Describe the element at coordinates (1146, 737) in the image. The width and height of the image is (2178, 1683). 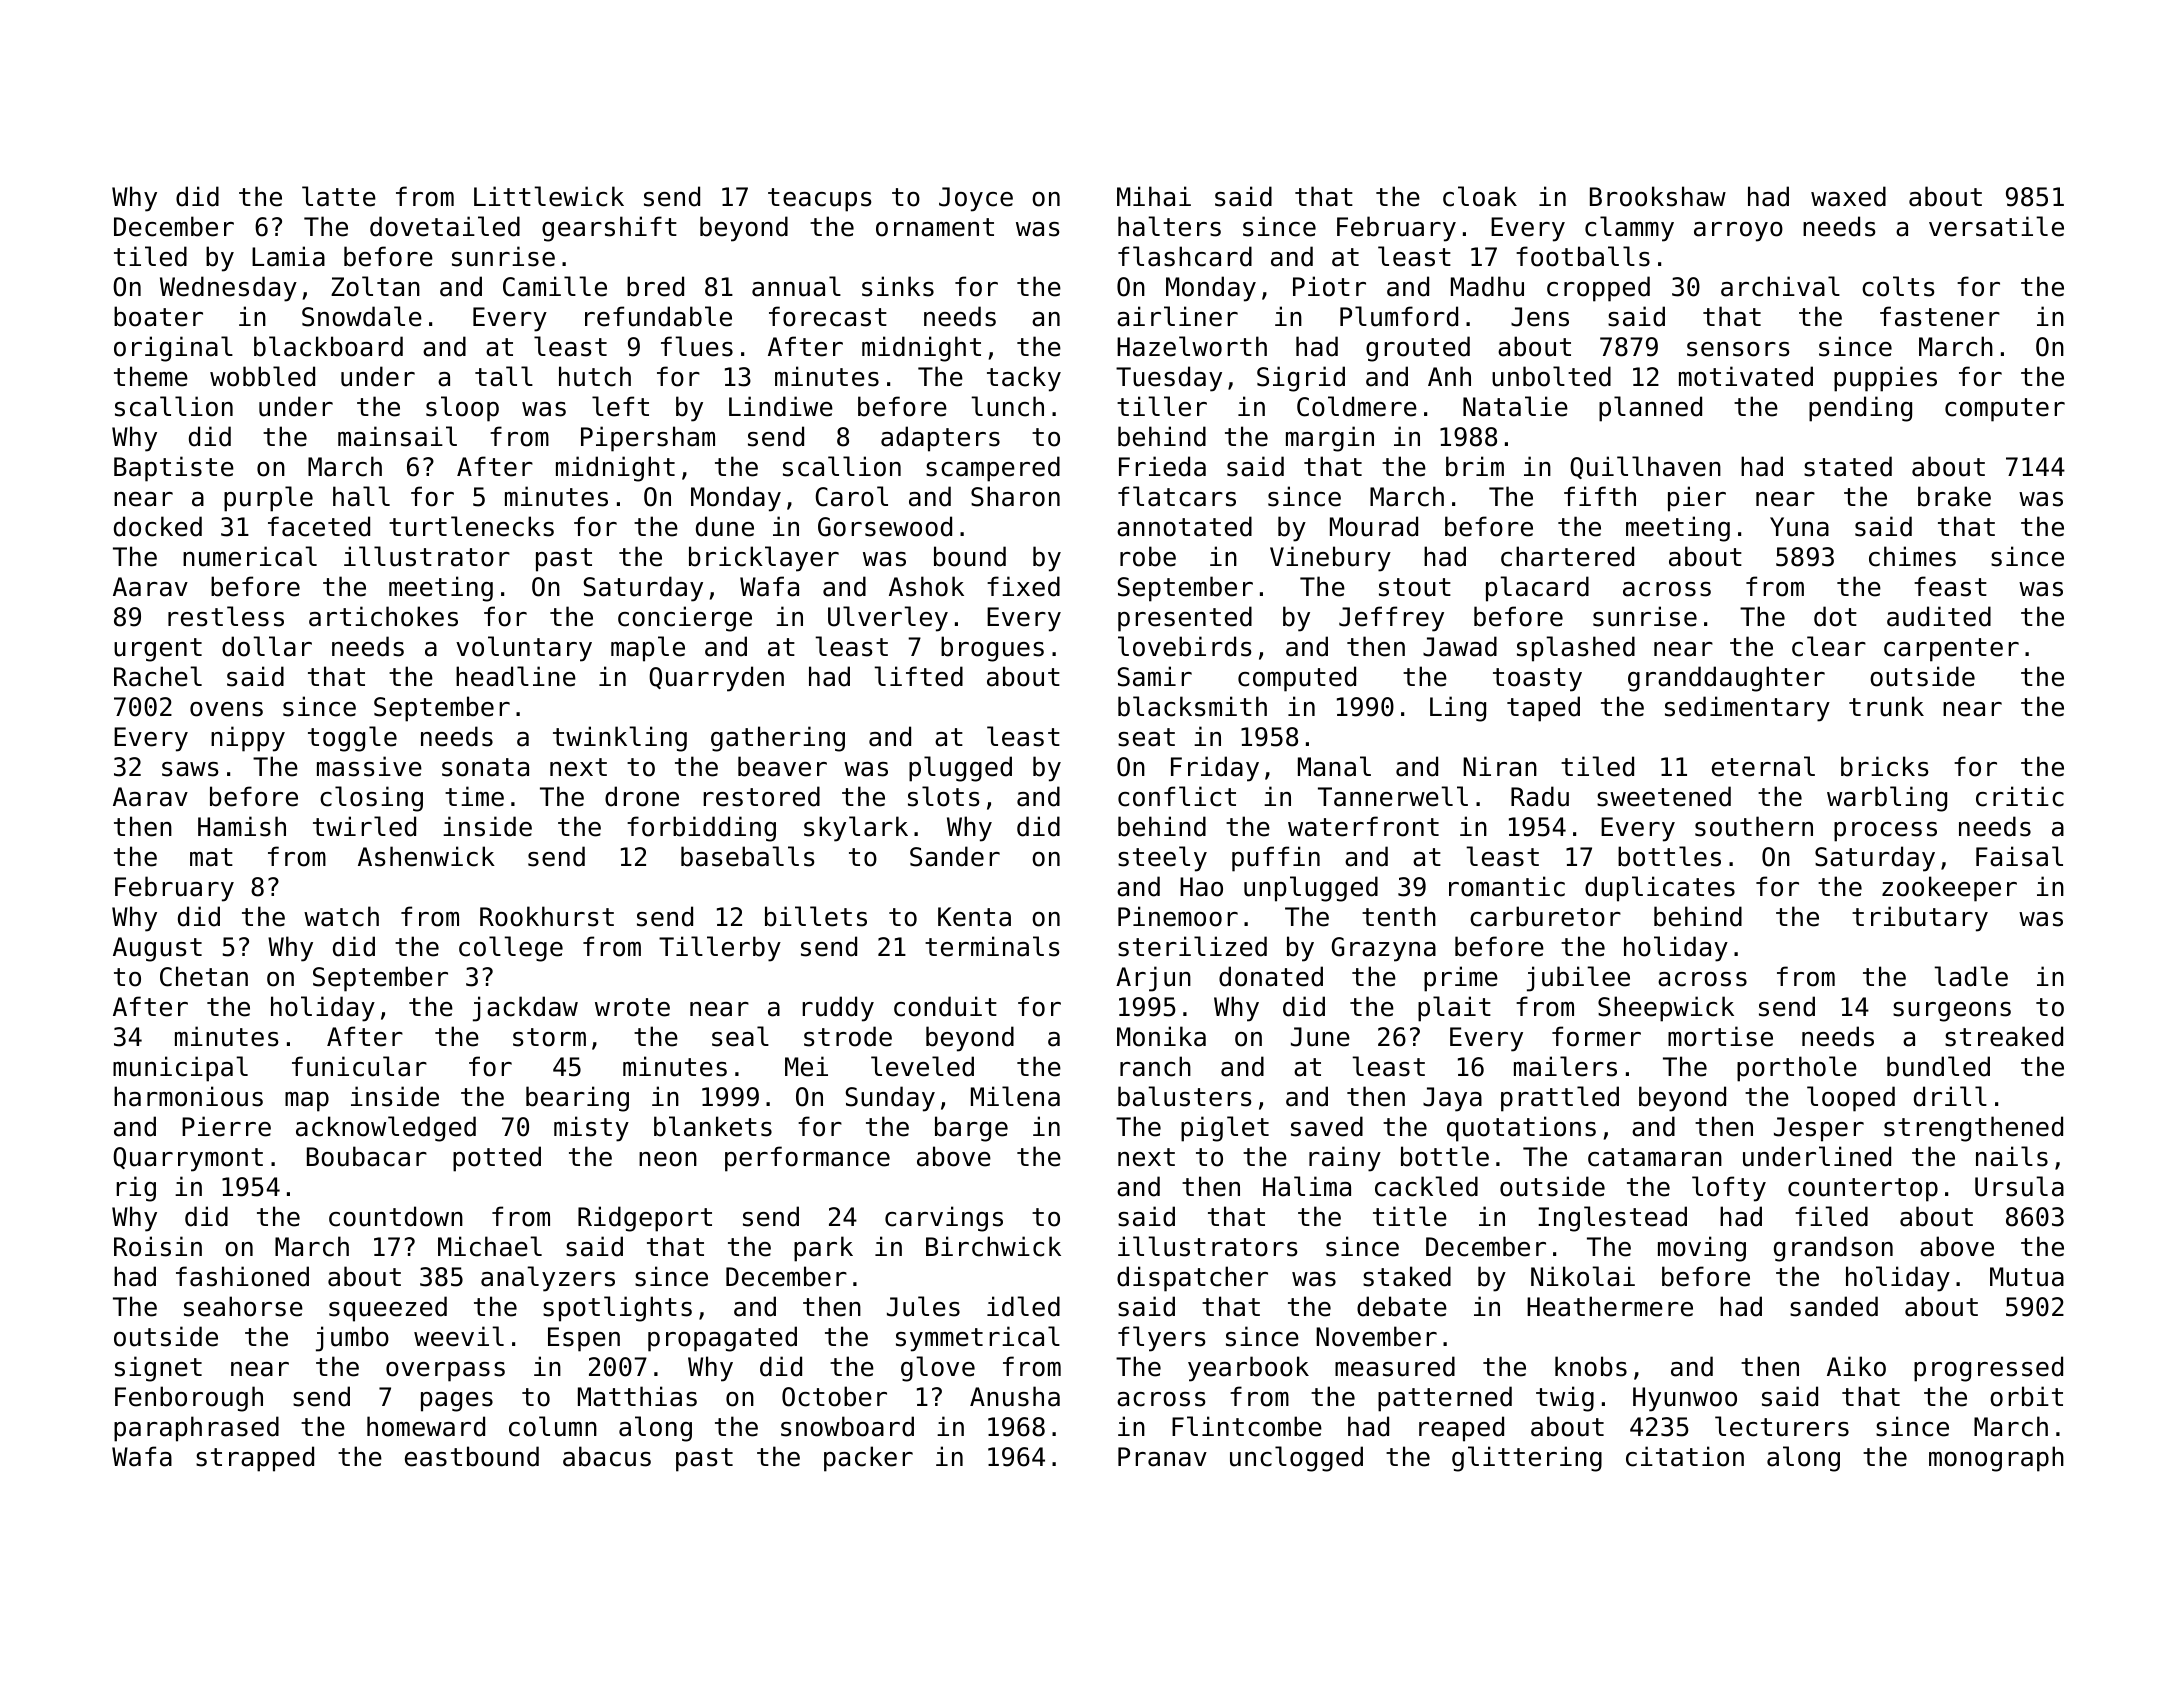
I see `seat` at that location.
